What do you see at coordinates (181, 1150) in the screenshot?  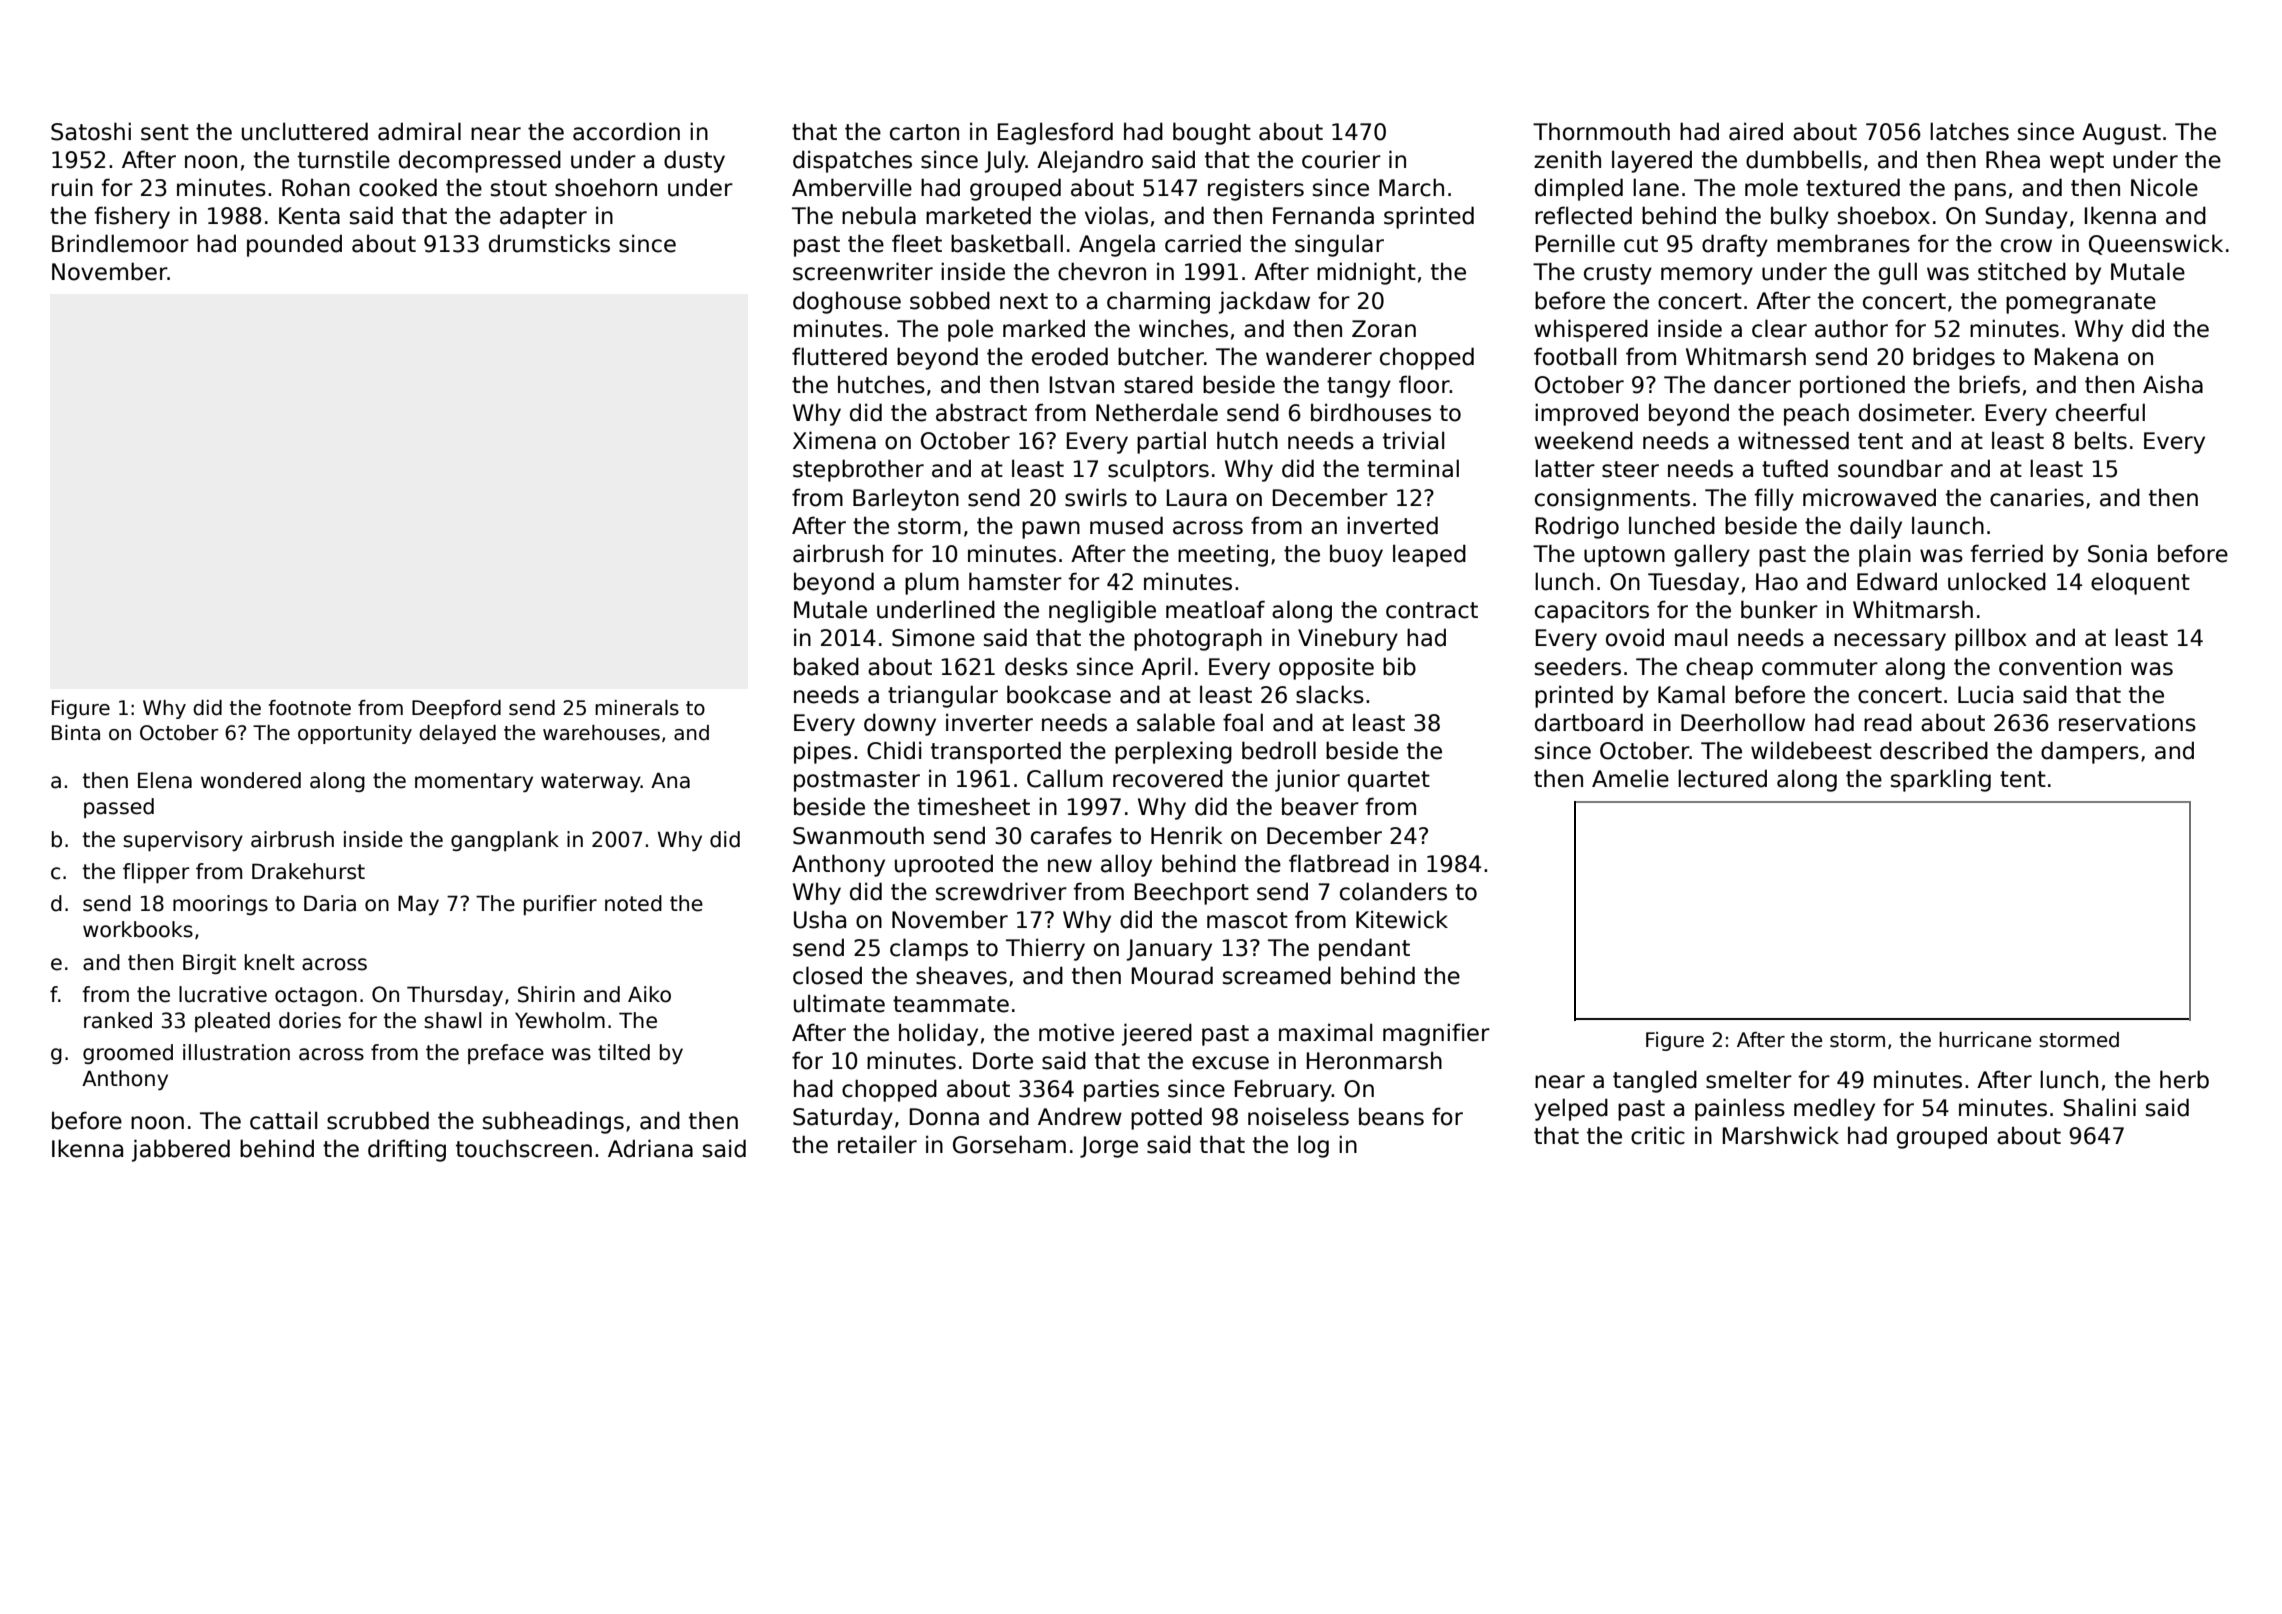 I see `jabbered` at bounding box center [181, 1150].
